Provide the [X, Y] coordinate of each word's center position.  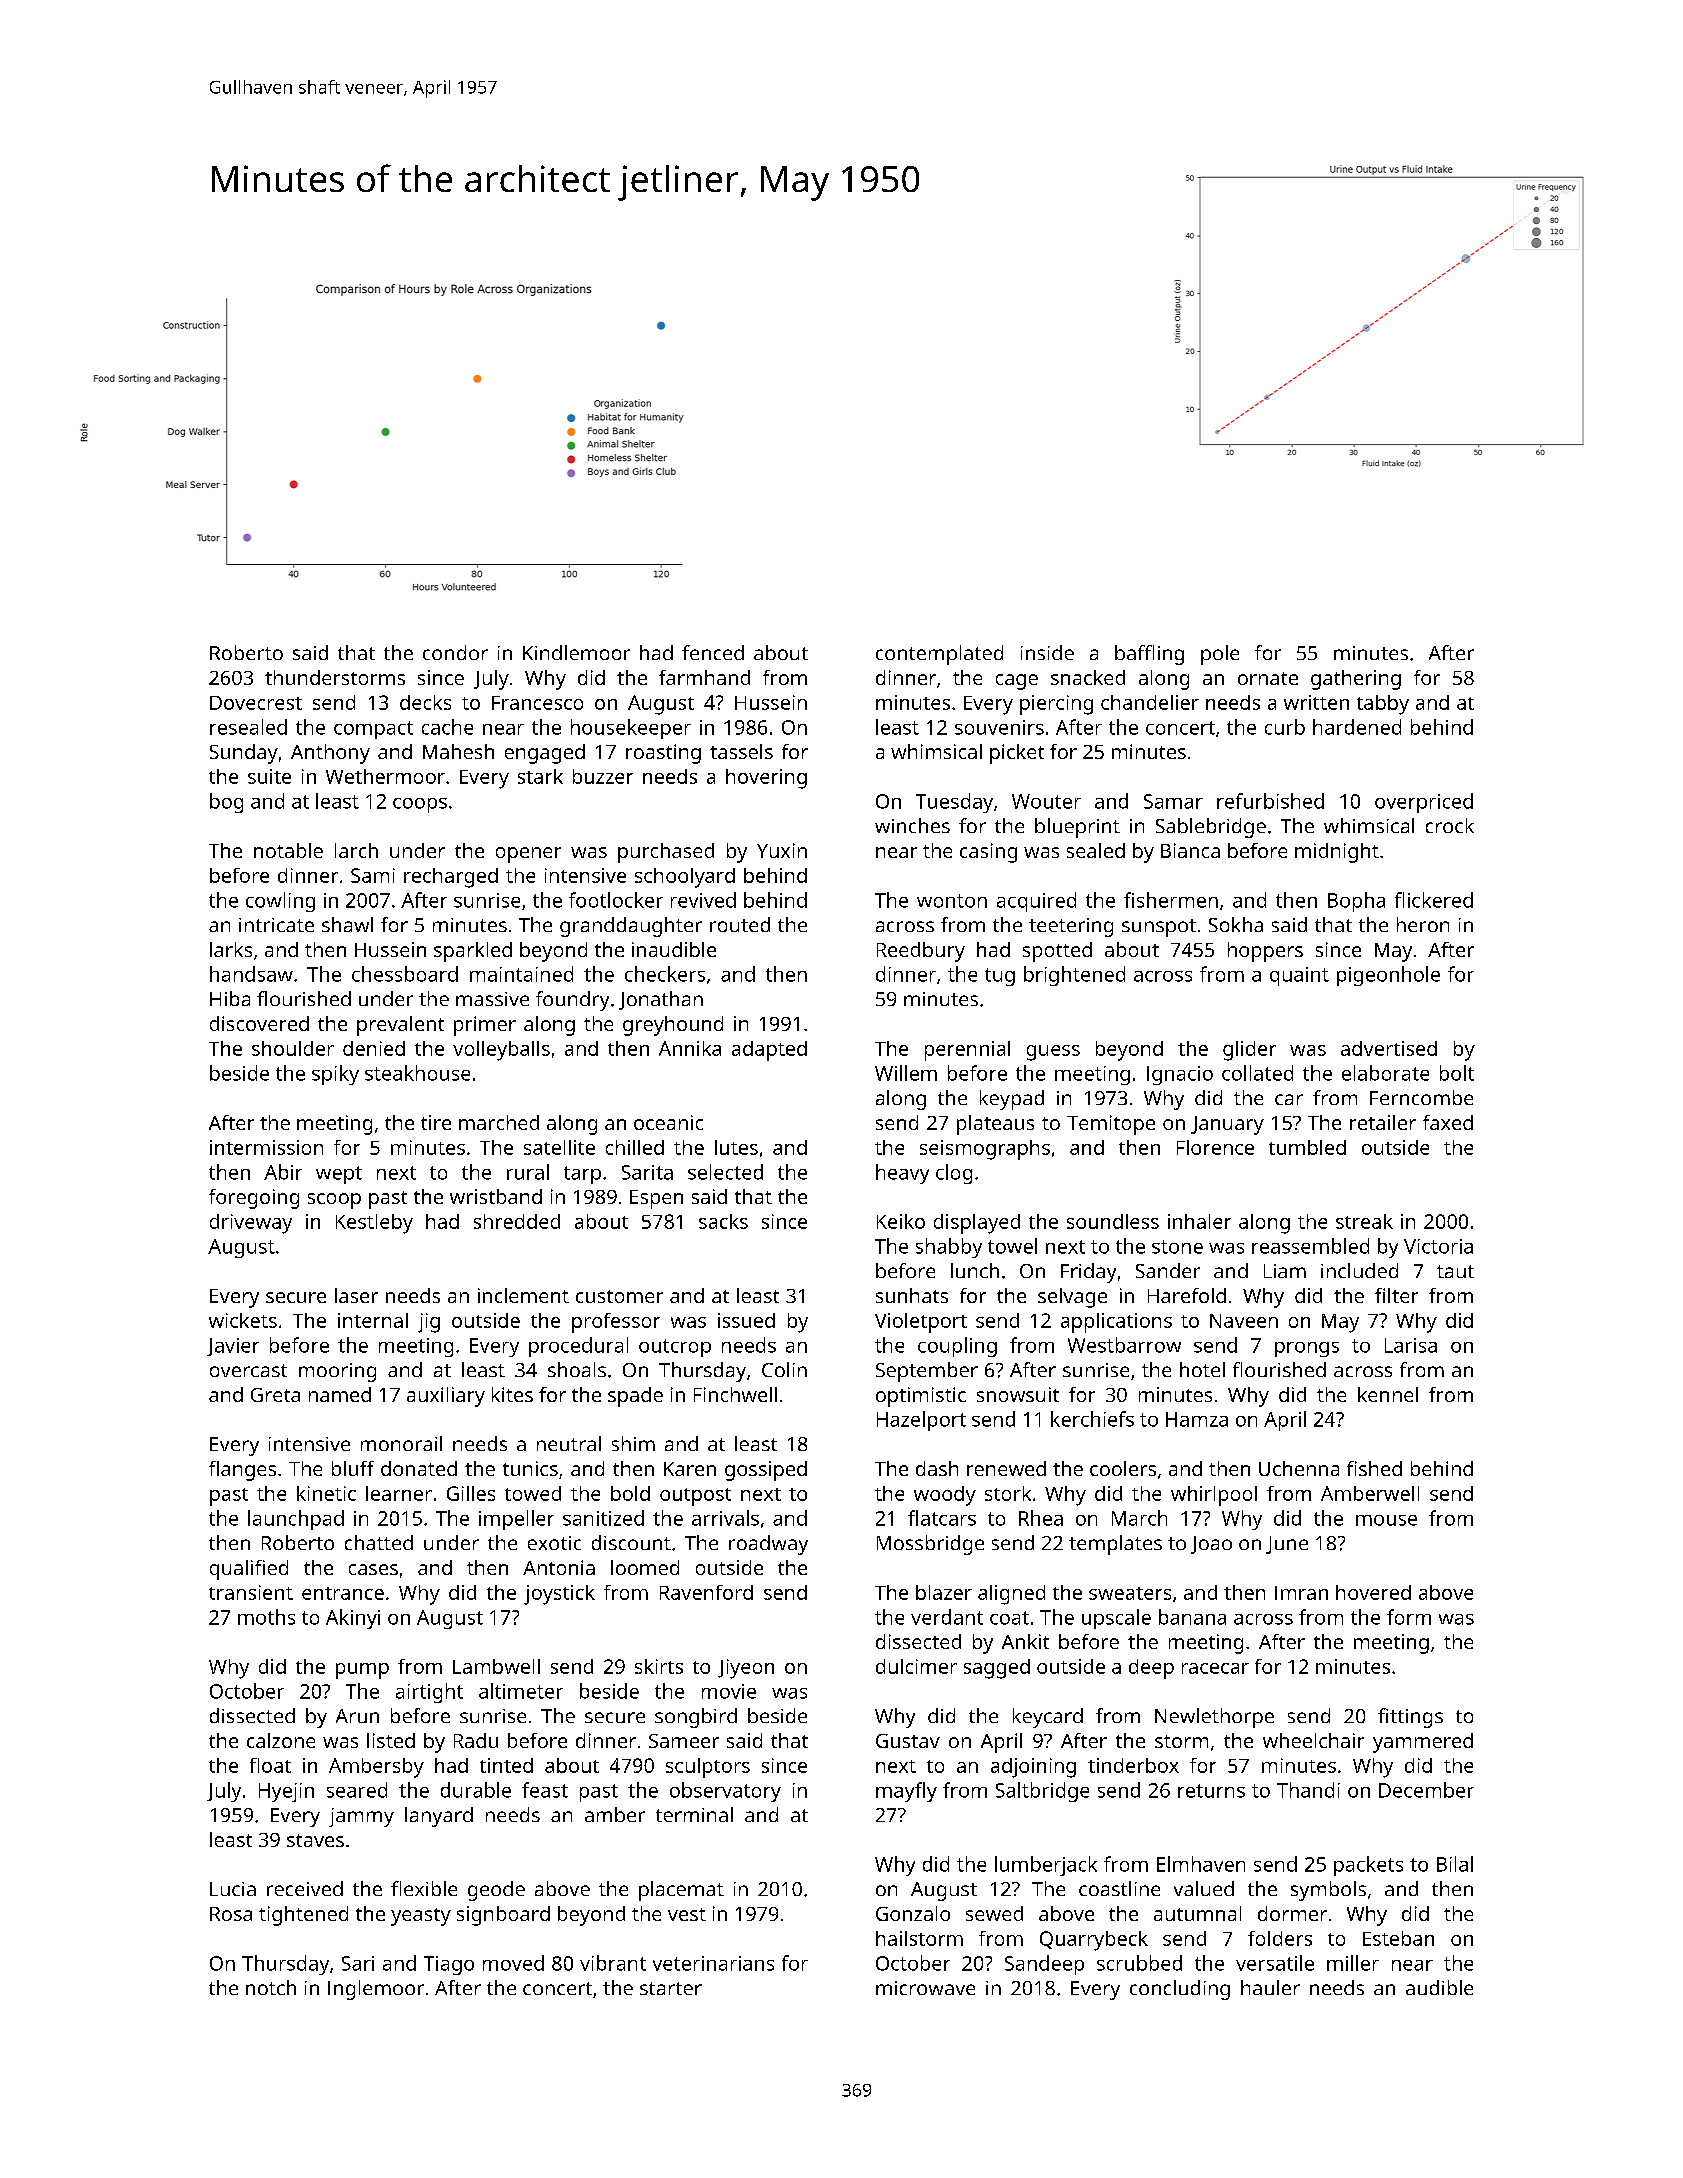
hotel [1202, 1369]
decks [425, 702]
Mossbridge [930, 1545]
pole [1220, 655]
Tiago [449, 1965]
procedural [578, 1347]
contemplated [939, 655]
